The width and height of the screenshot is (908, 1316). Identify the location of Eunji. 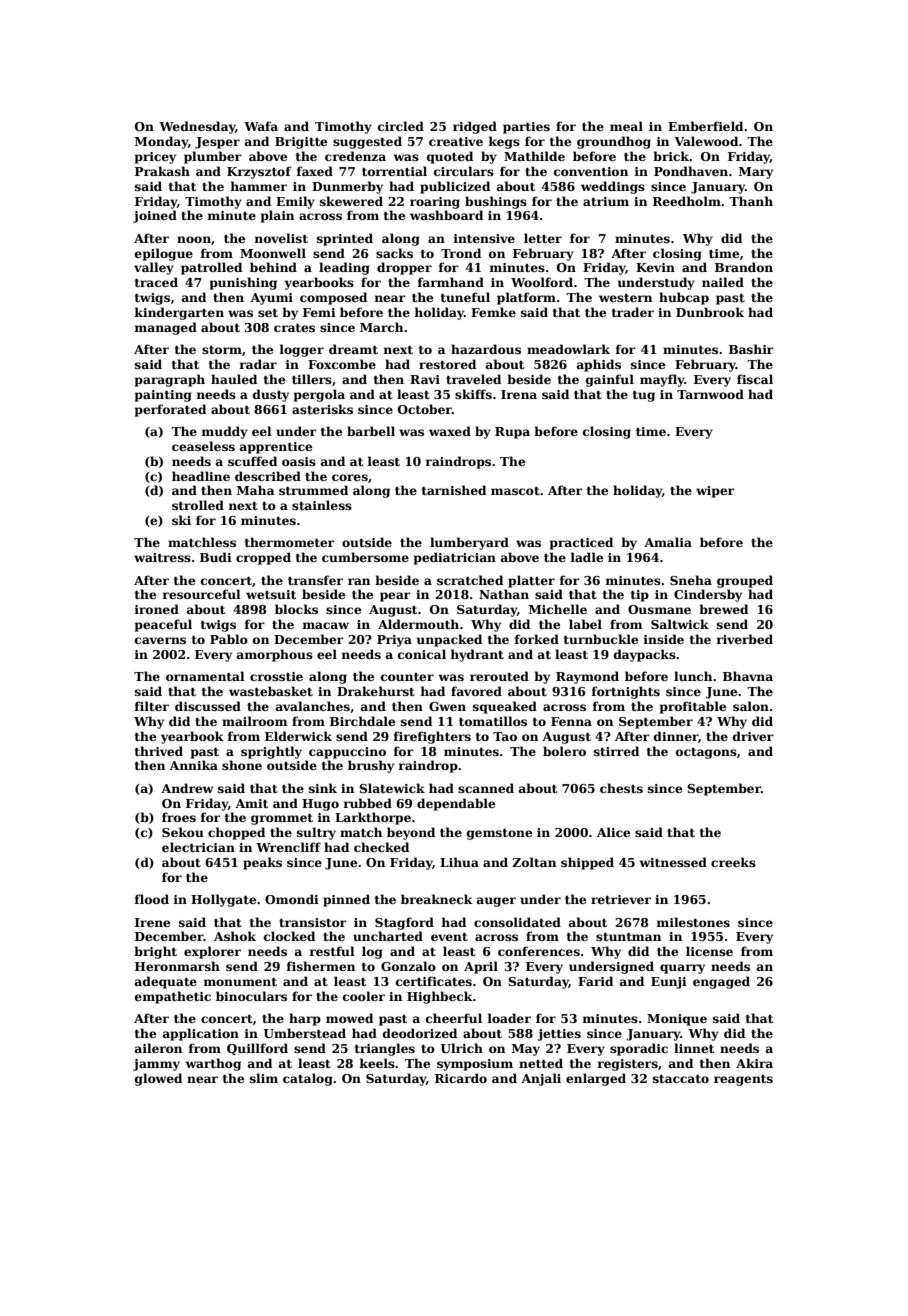
(669, 983).
